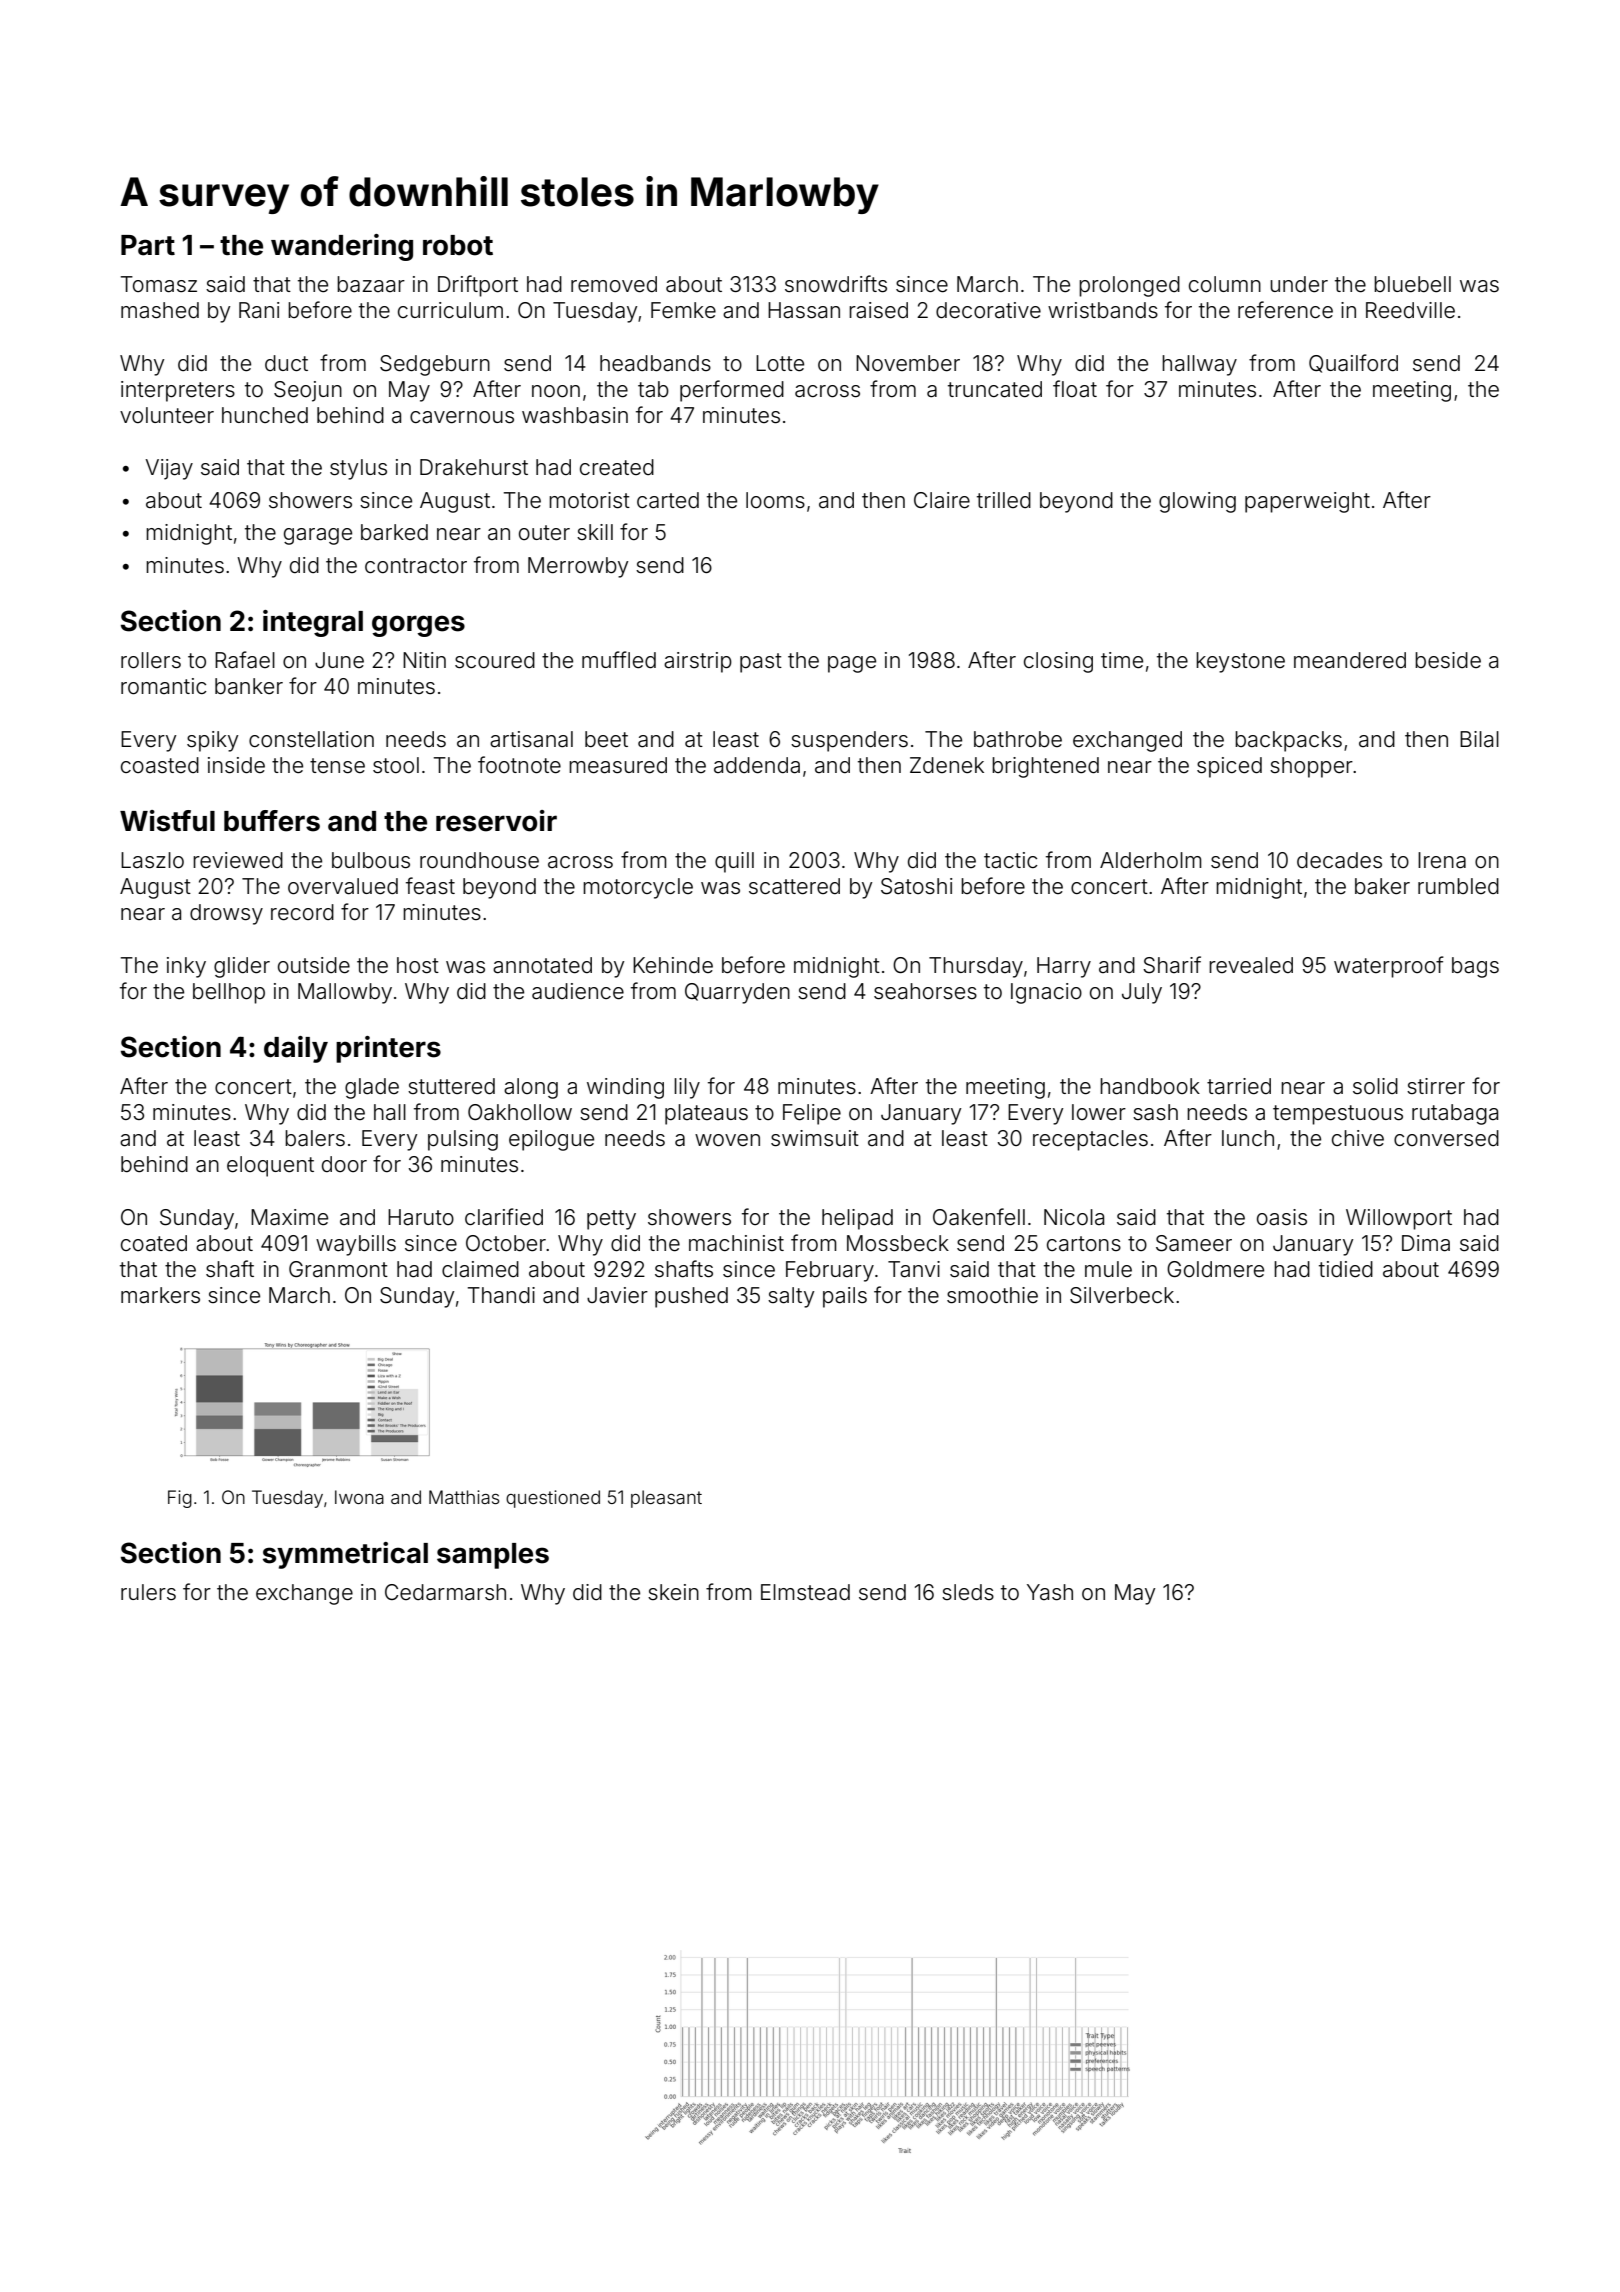 Image resolution: width=1620 pixels, height=2292 pixels. Describe the element at coordinates (1307, 502) in the document. I see `paperweight` at that location.
